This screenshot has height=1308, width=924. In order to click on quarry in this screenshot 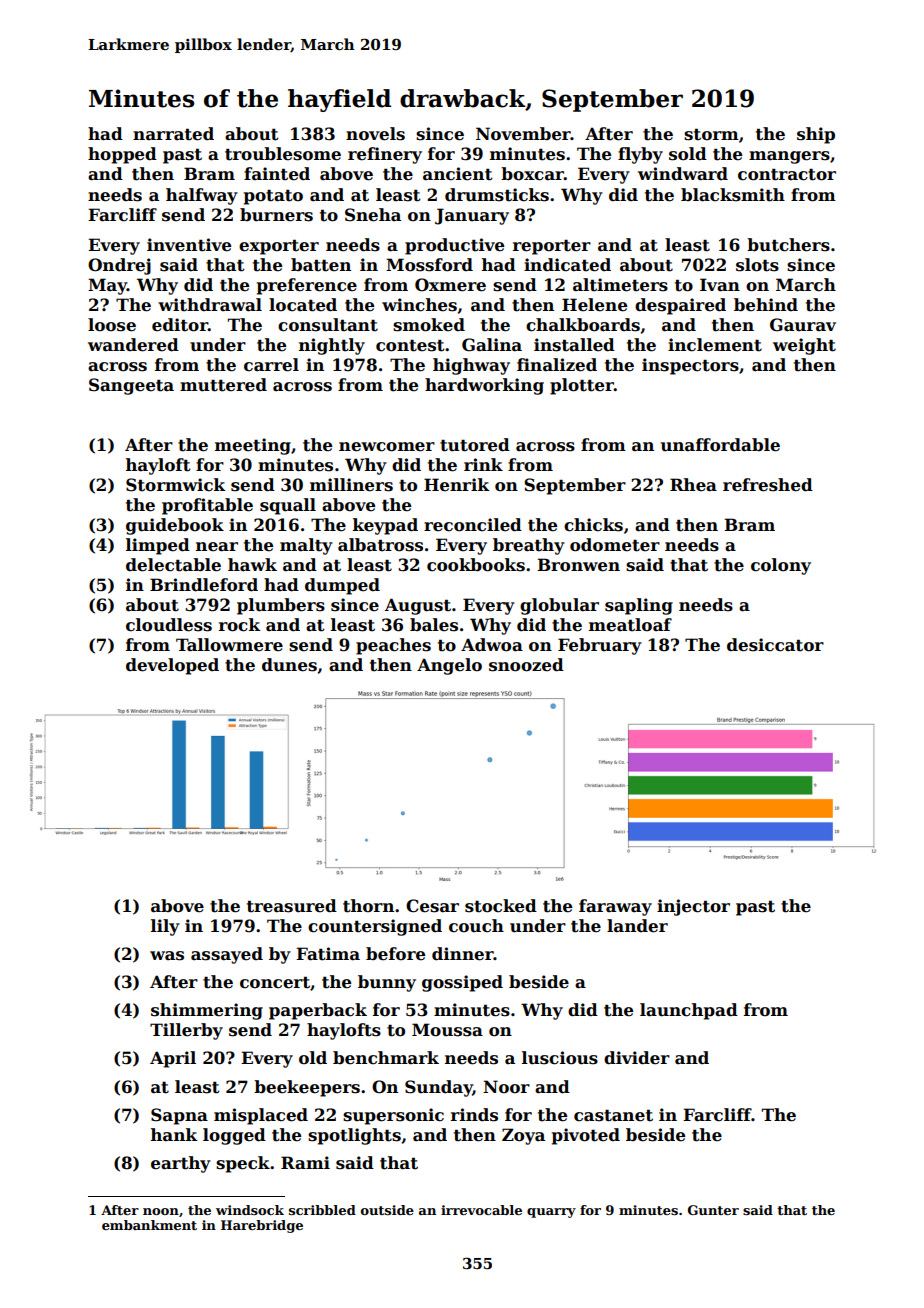, I will do `click(551, 1213)`.
